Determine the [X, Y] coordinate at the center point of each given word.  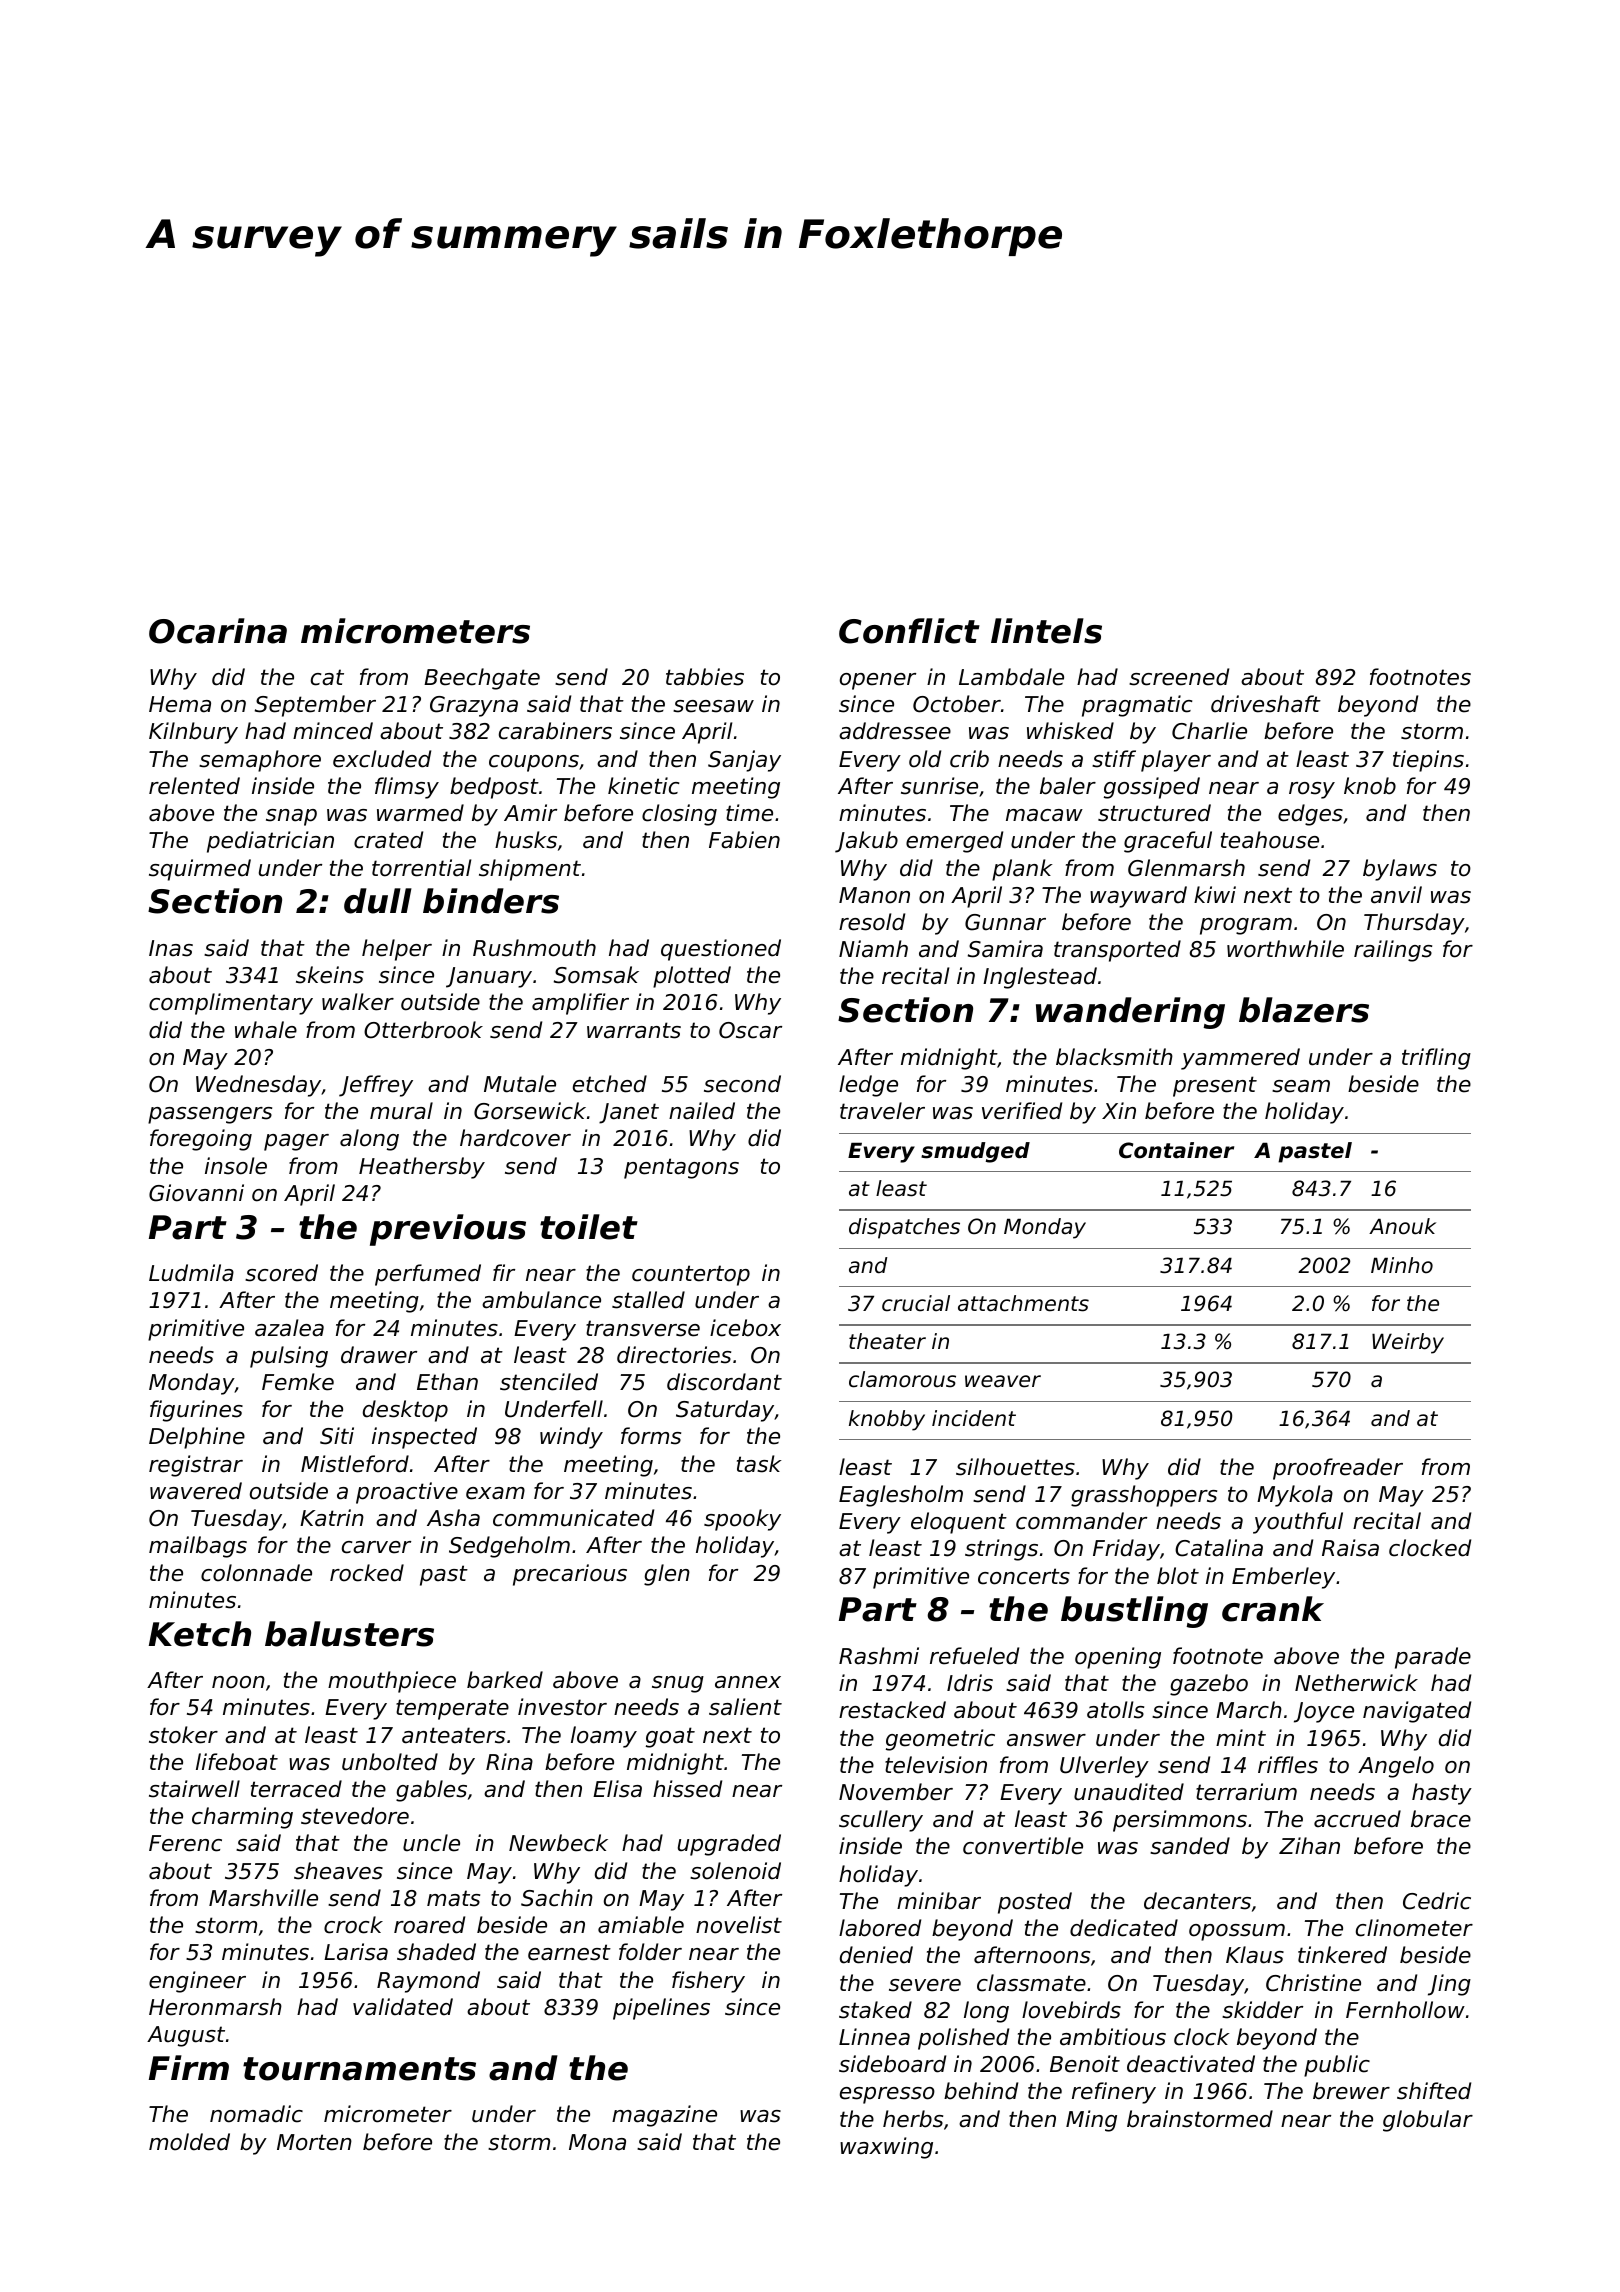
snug [678, 1684]
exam [495, 1493]
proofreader [1338, 1469]
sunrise [939, 786]
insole [236, 1166]
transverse [643, 1328]
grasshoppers [1144, 1496]
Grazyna [474, 706]
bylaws [1400, 870]
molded [189, 2142]
